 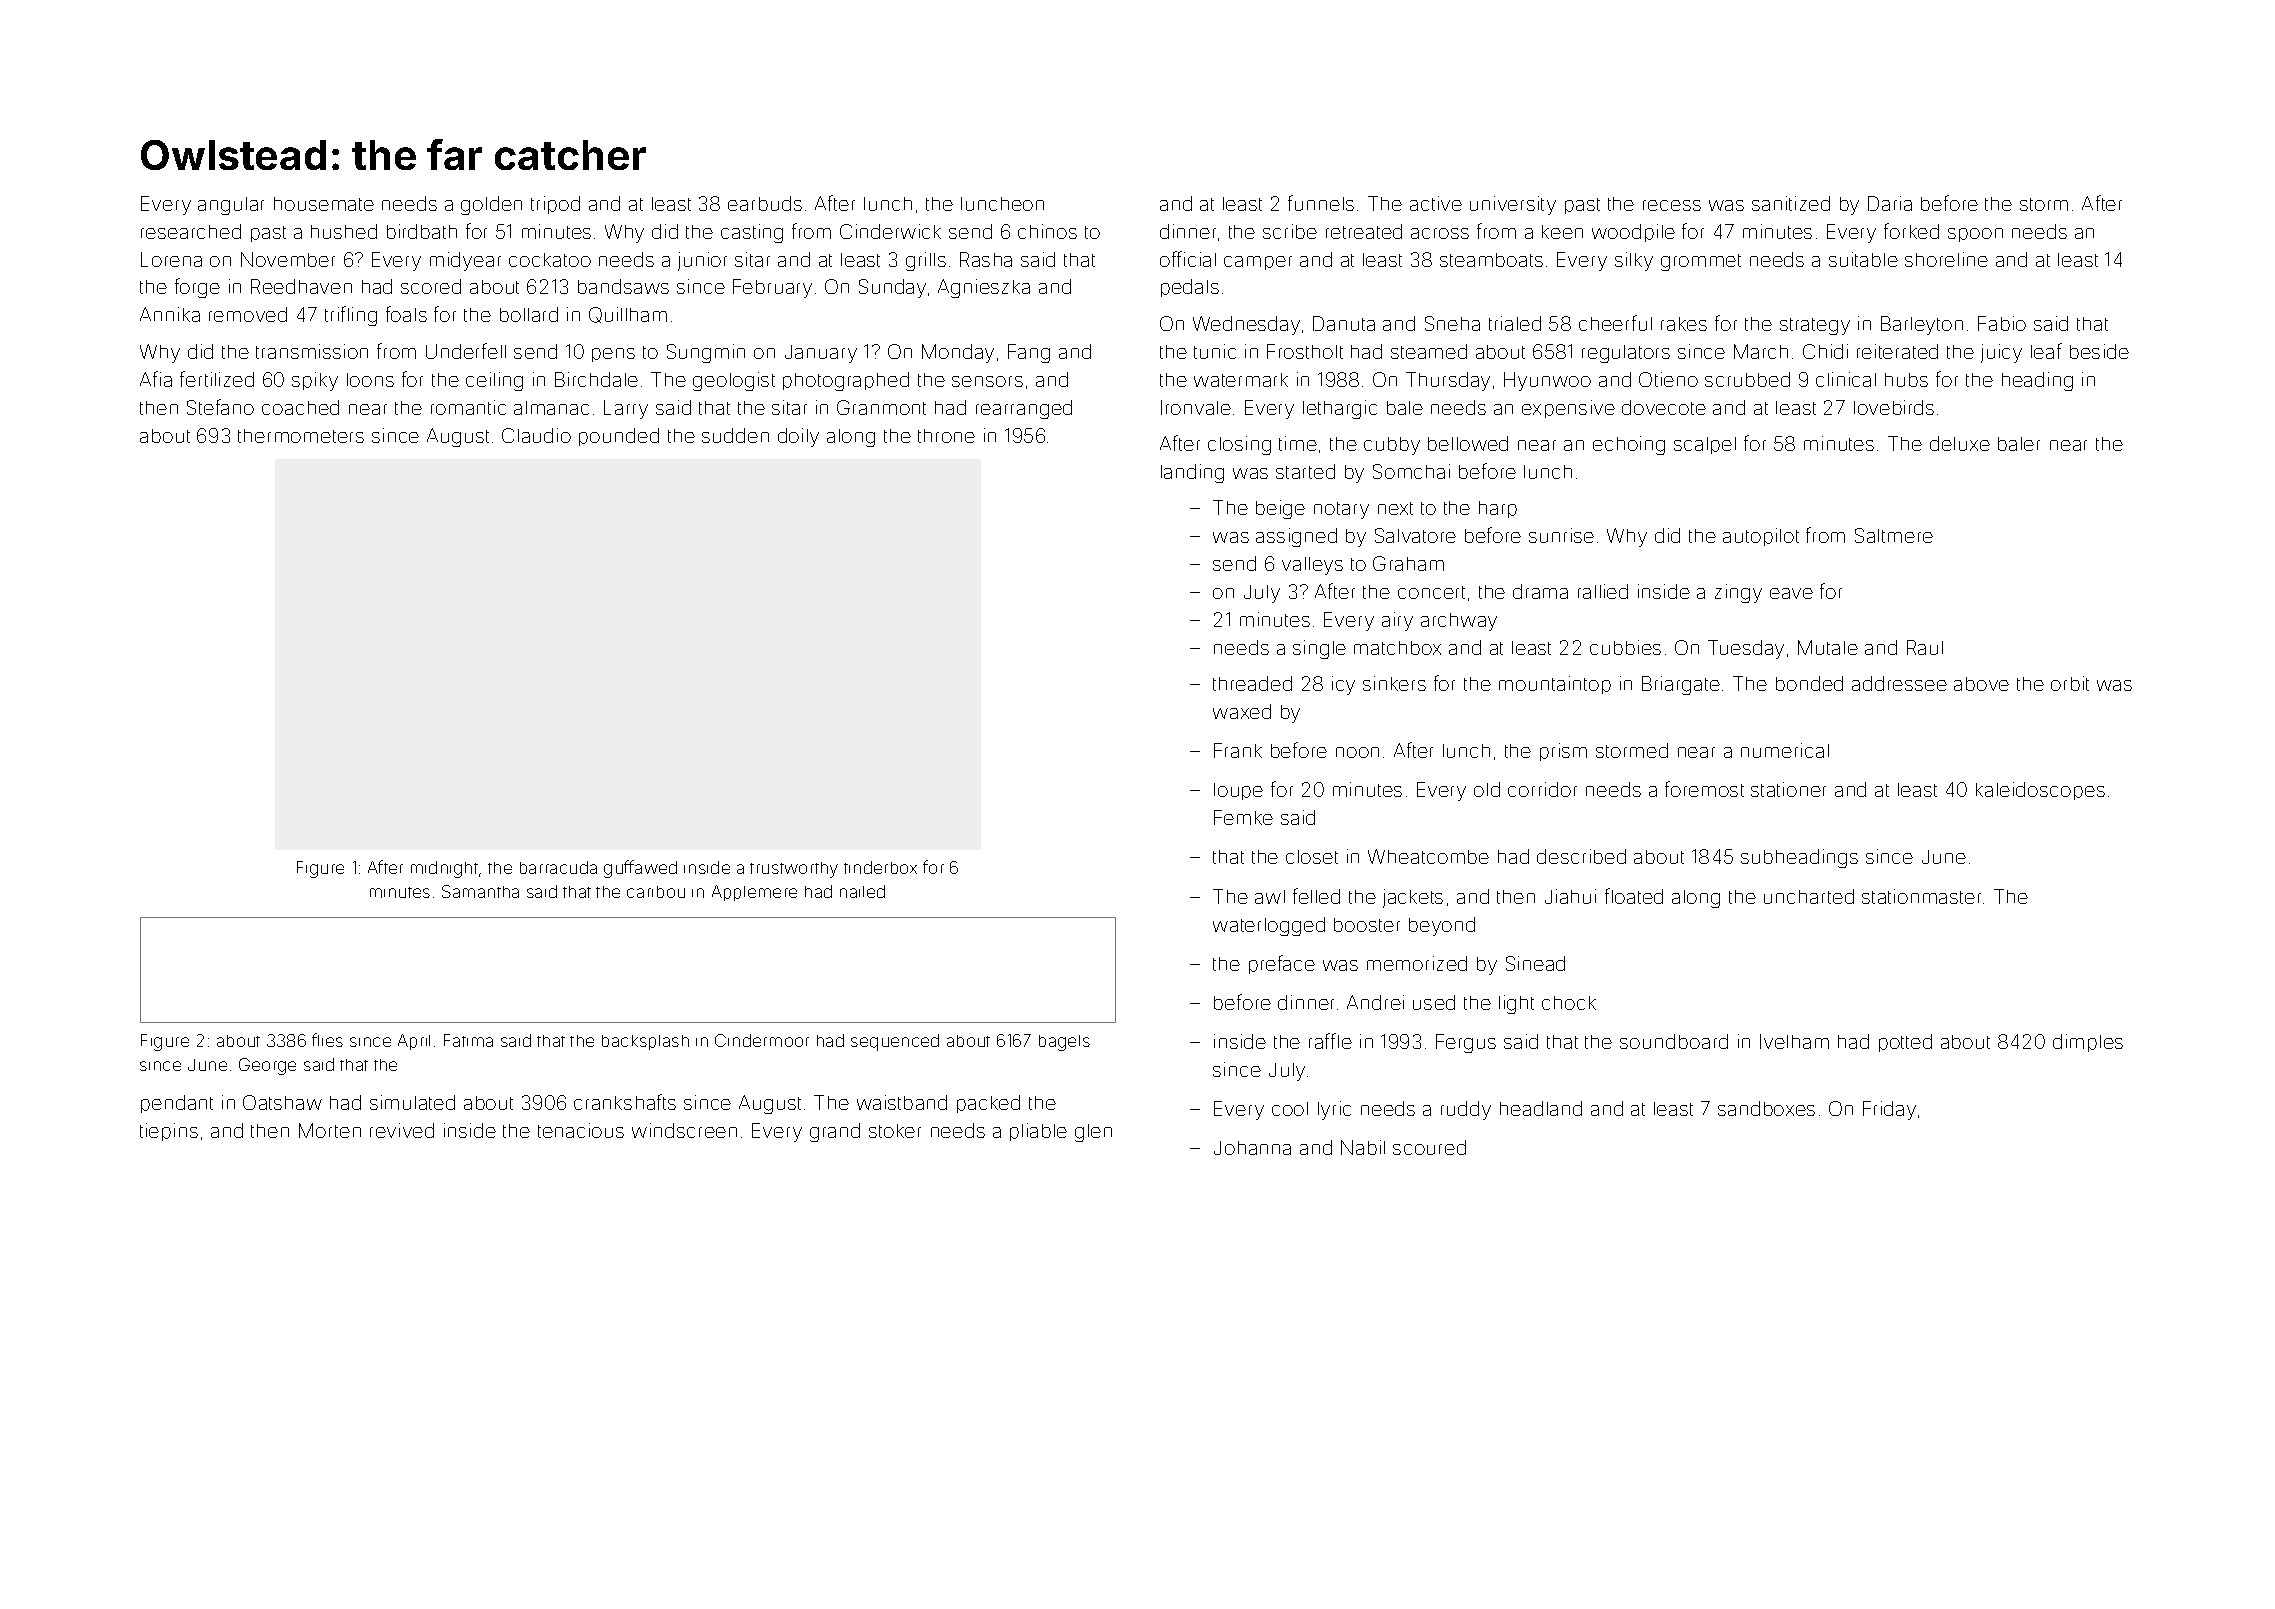 I want to click on thermometers, so click(x=301, y=436).
